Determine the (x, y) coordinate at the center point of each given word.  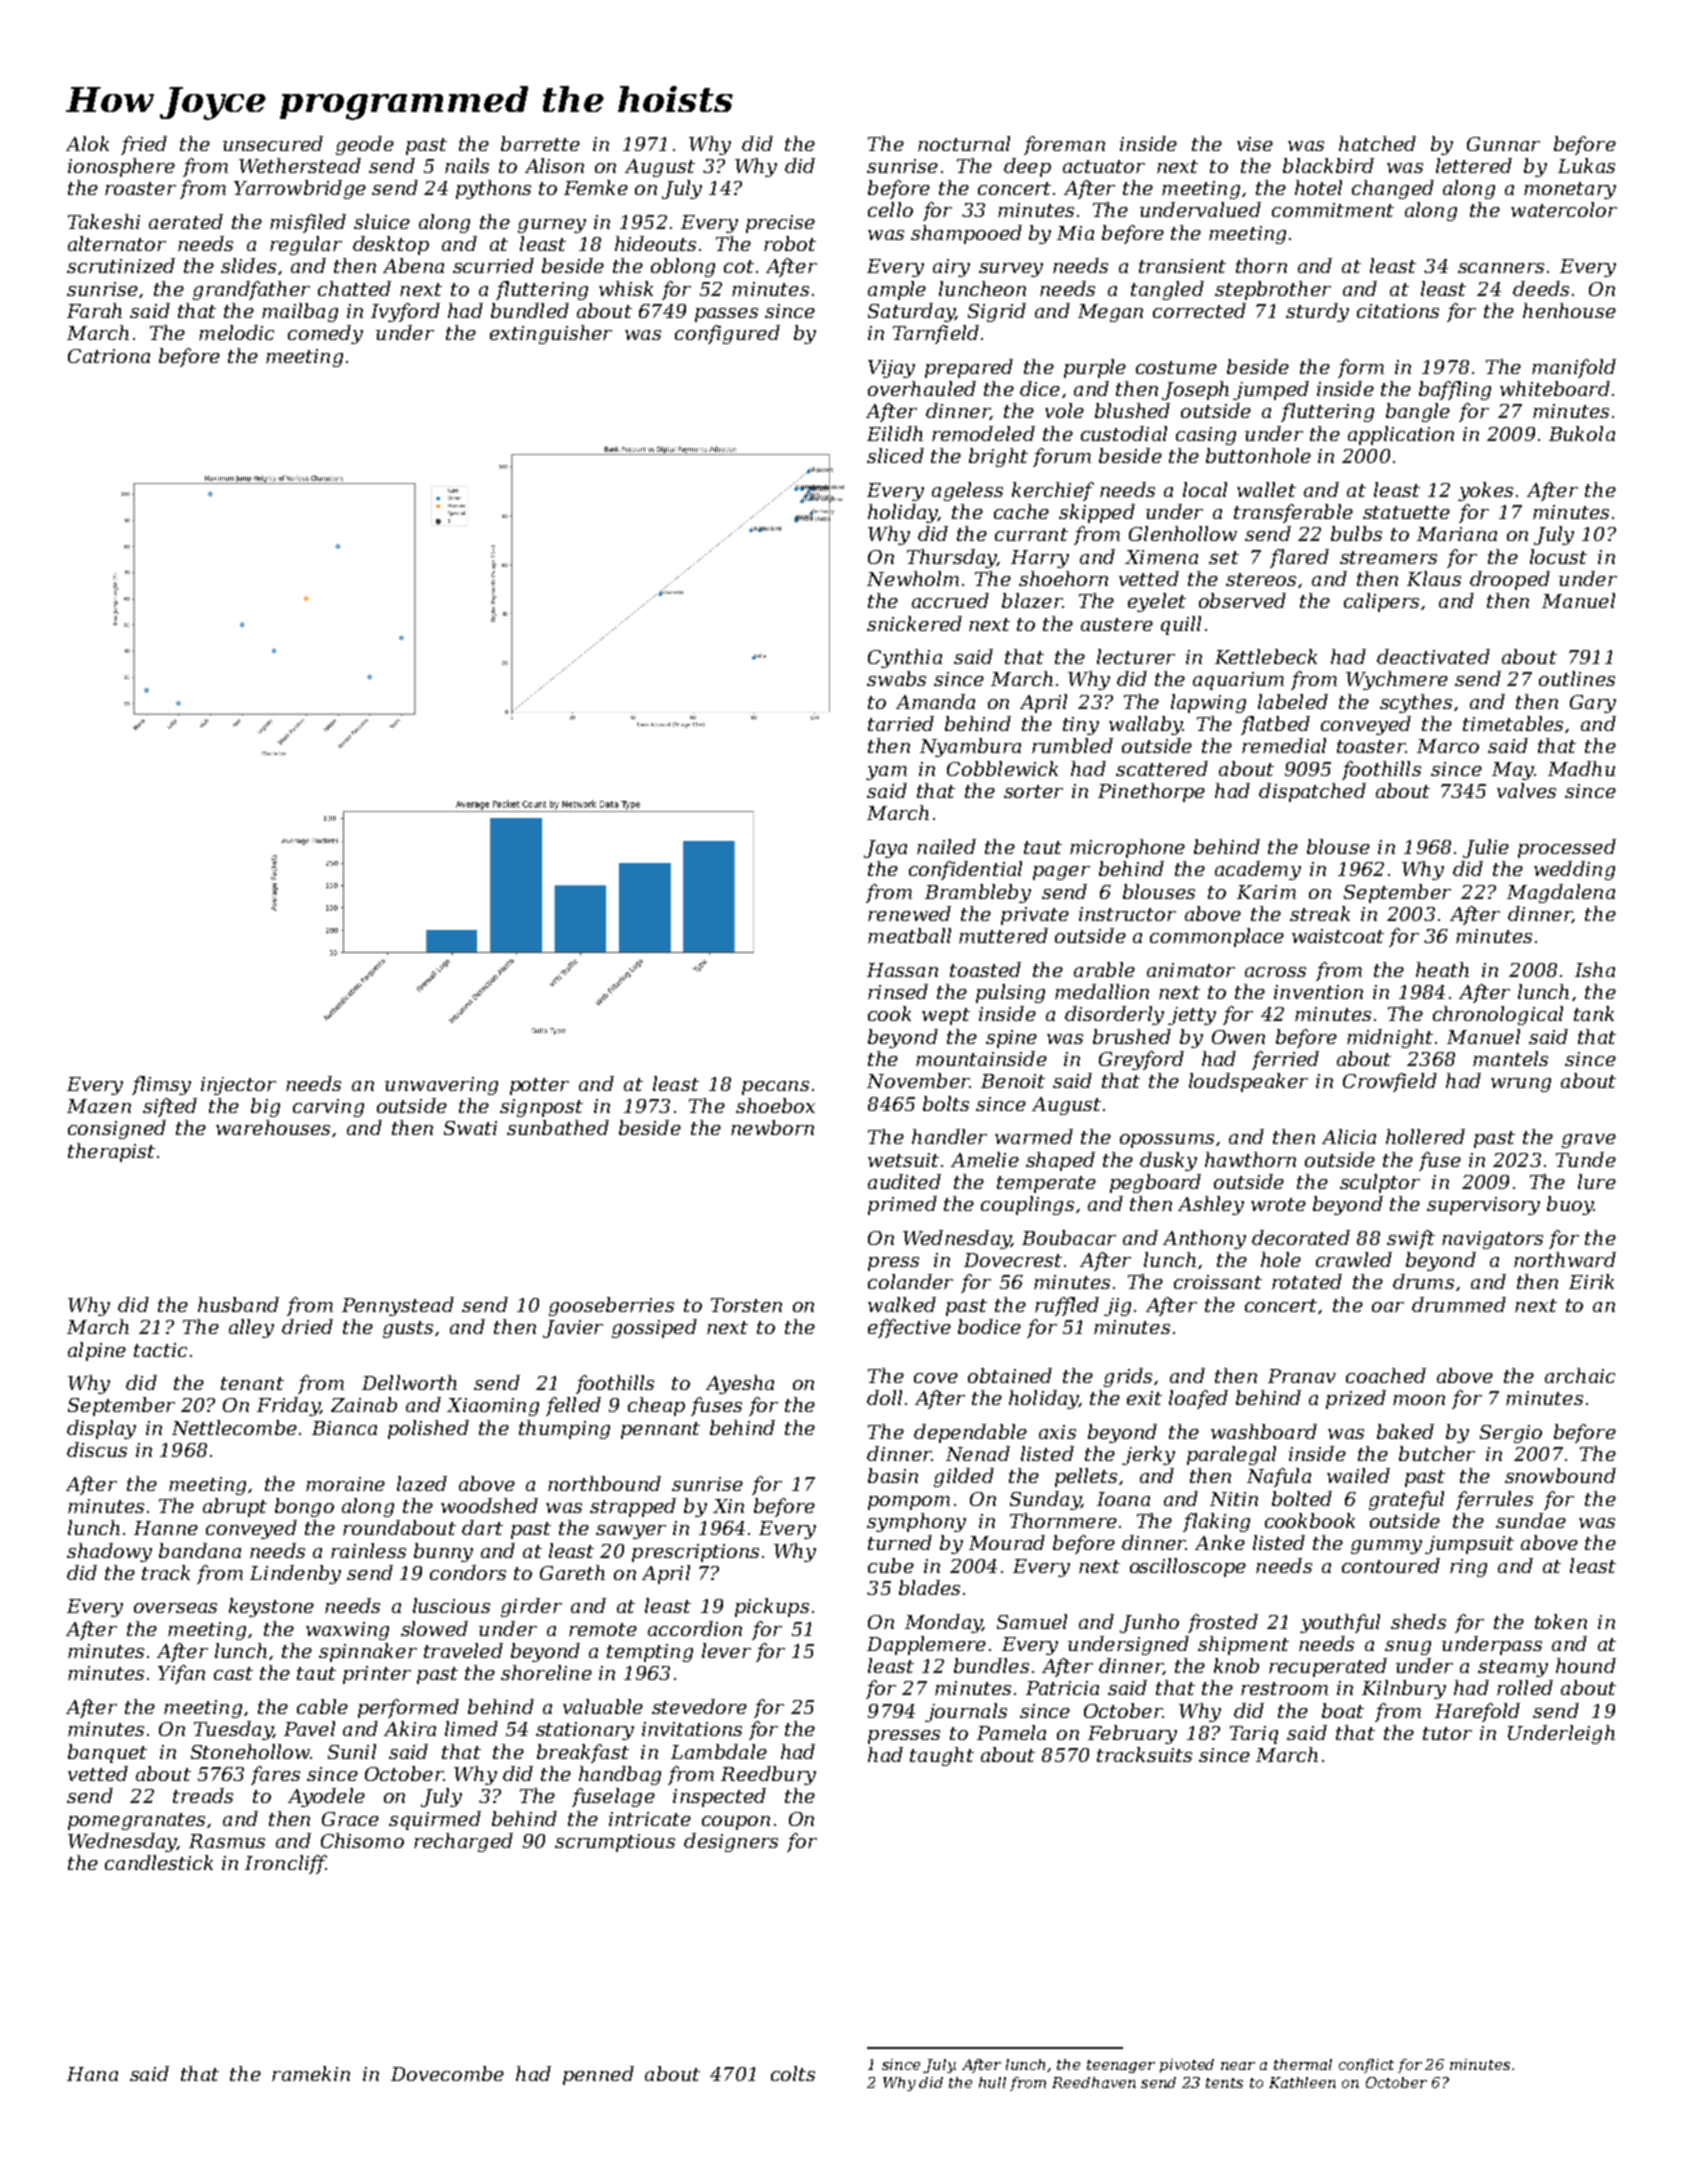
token (1561, 1621)
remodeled (983, 433)
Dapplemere (926, 1645)
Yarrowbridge (300, 189)
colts (793, 2073)
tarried (901, 723)
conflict (1366, 2066)
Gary (1593, 704)
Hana (92, 2074)
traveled (463, 1650)
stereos (1261, 579)
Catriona (109, 356)
